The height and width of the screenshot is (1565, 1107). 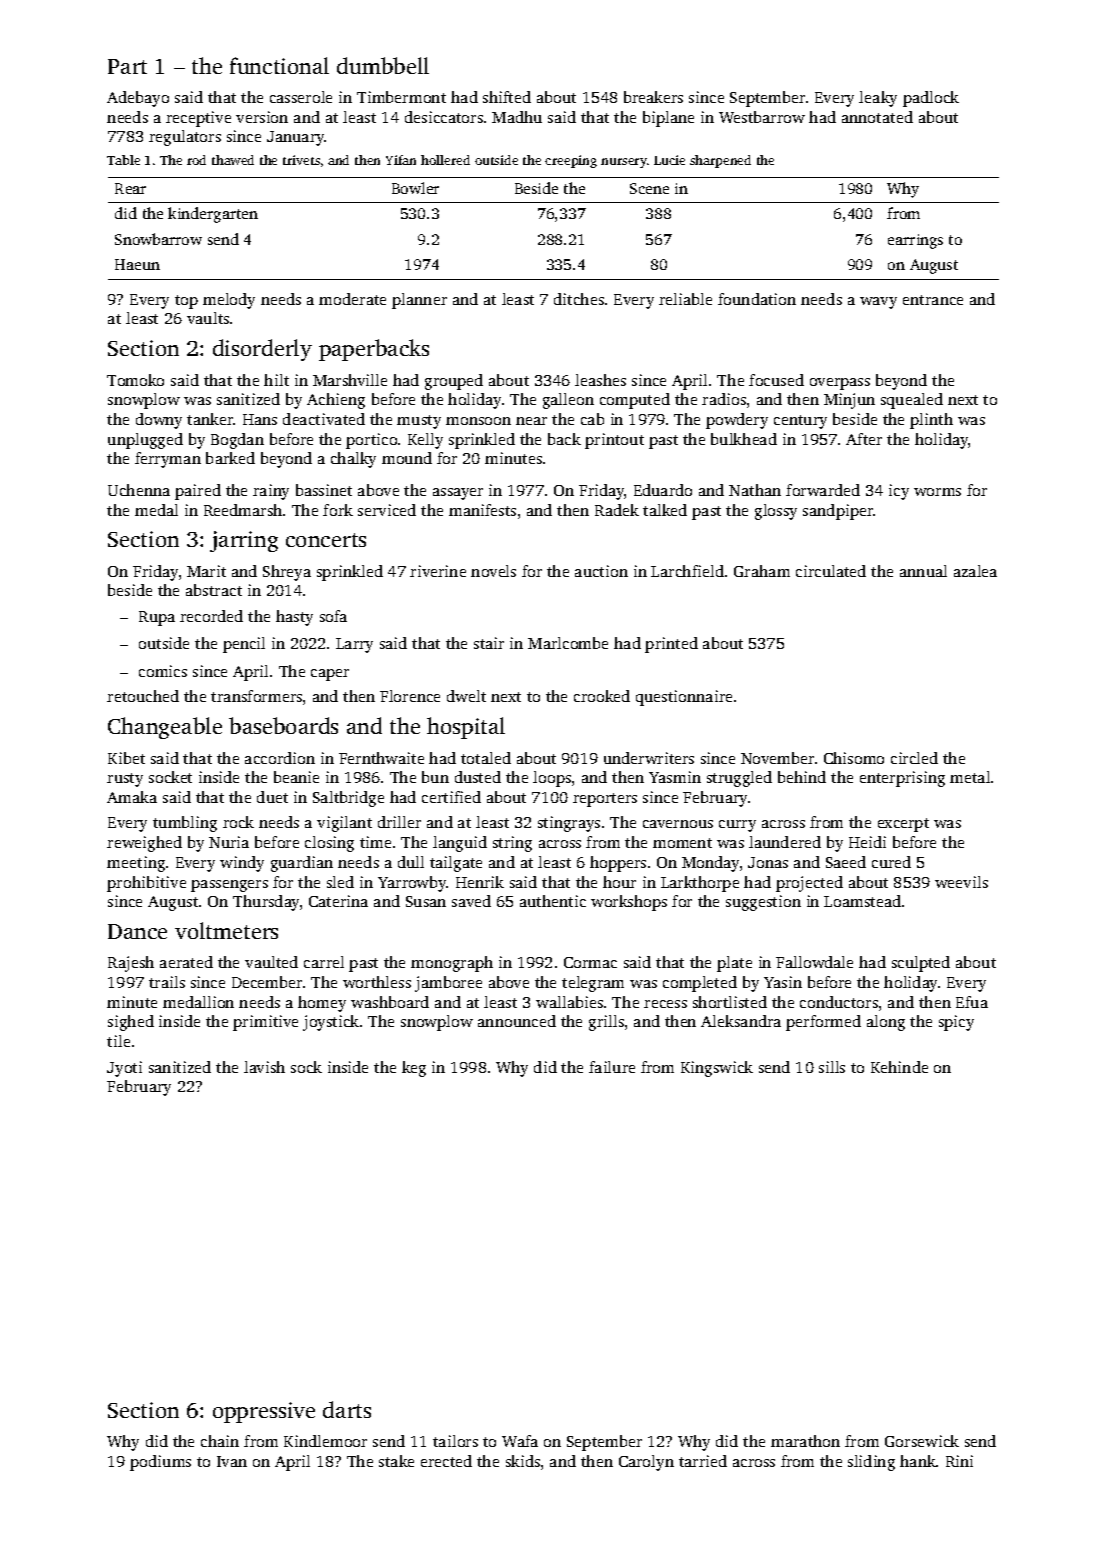 I want to click on transformers, so click(x=256, y=696).
